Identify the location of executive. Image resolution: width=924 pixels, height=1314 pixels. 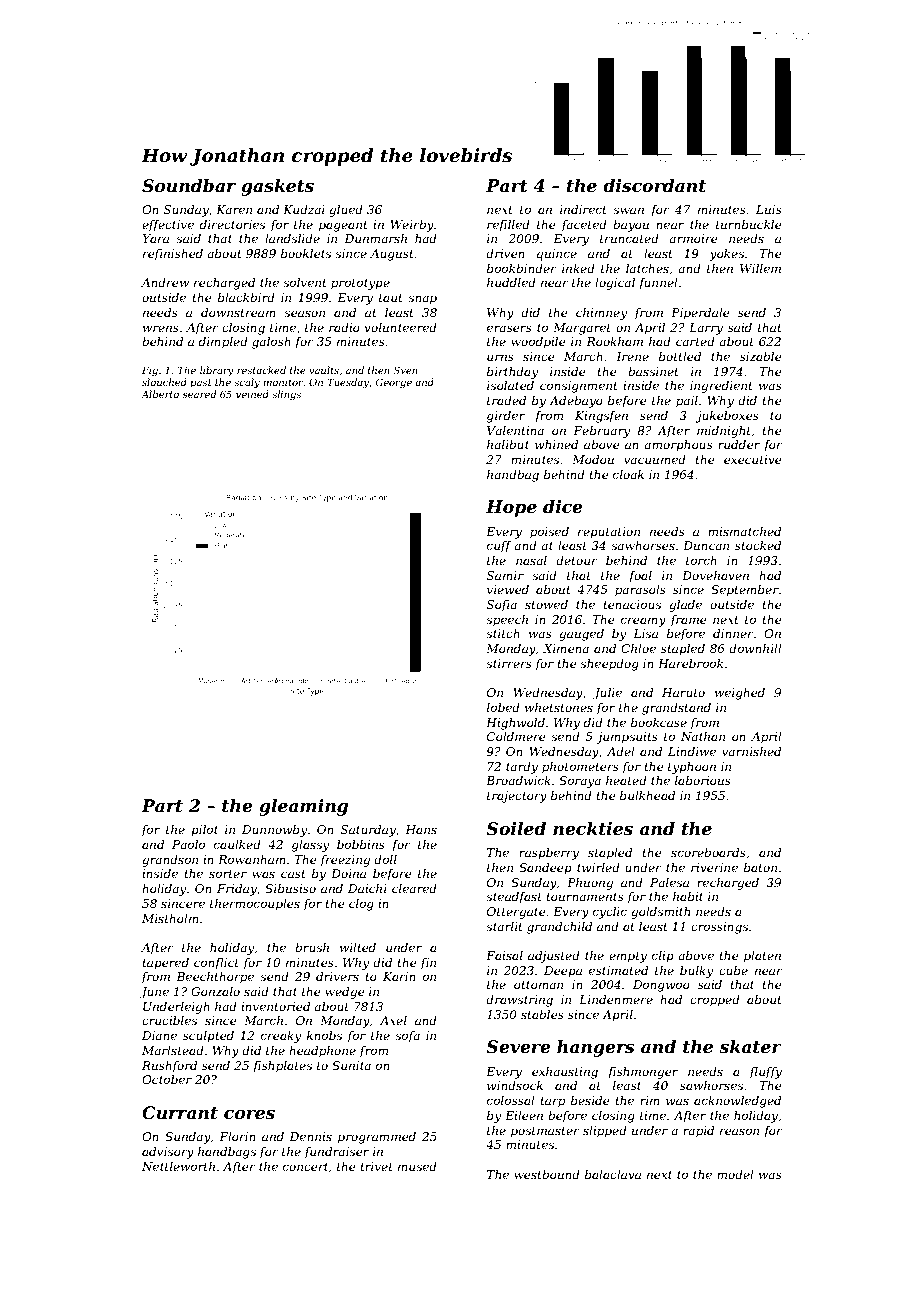
(753, 459).
